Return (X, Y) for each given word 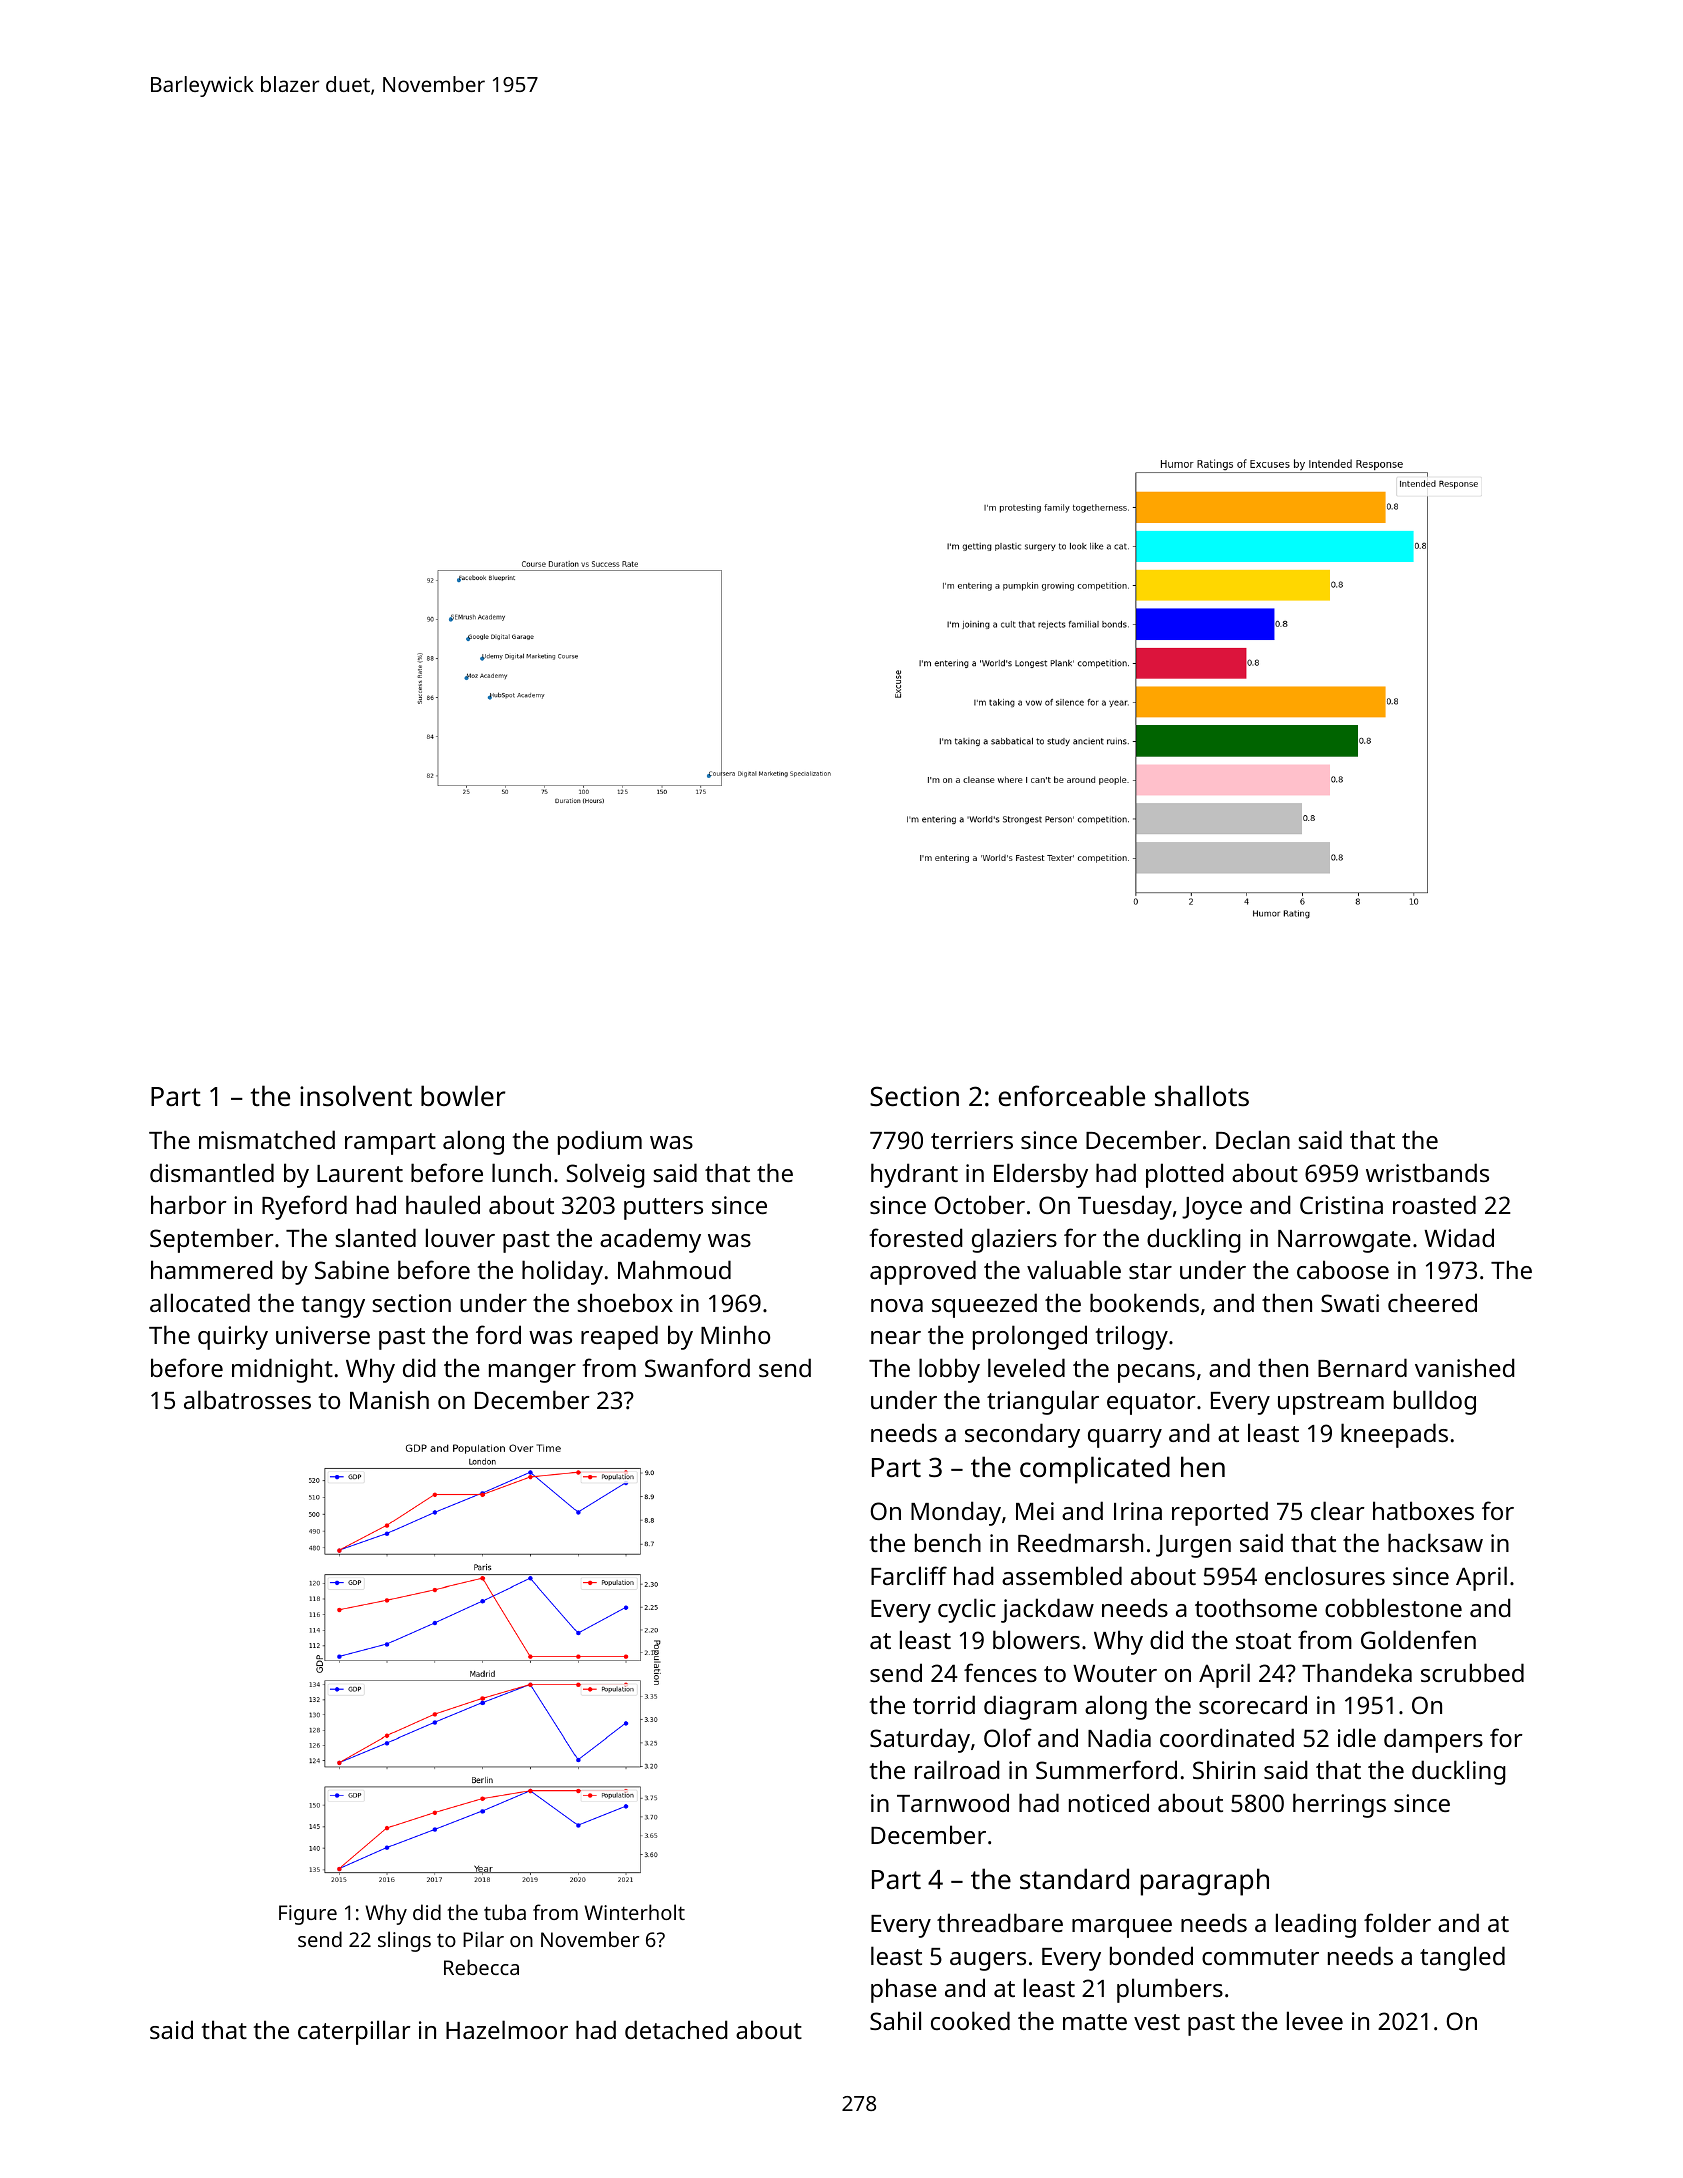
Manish (389, 1399)
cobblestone (1393, 1607)
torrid (944, 1704)
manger (532, 1373)
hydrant (914, 1175)
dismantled (212, 1172)
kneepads (1394, 1435)
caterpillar (354, 2032)
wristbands (1427, 1172)
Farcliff (909, 1575)
